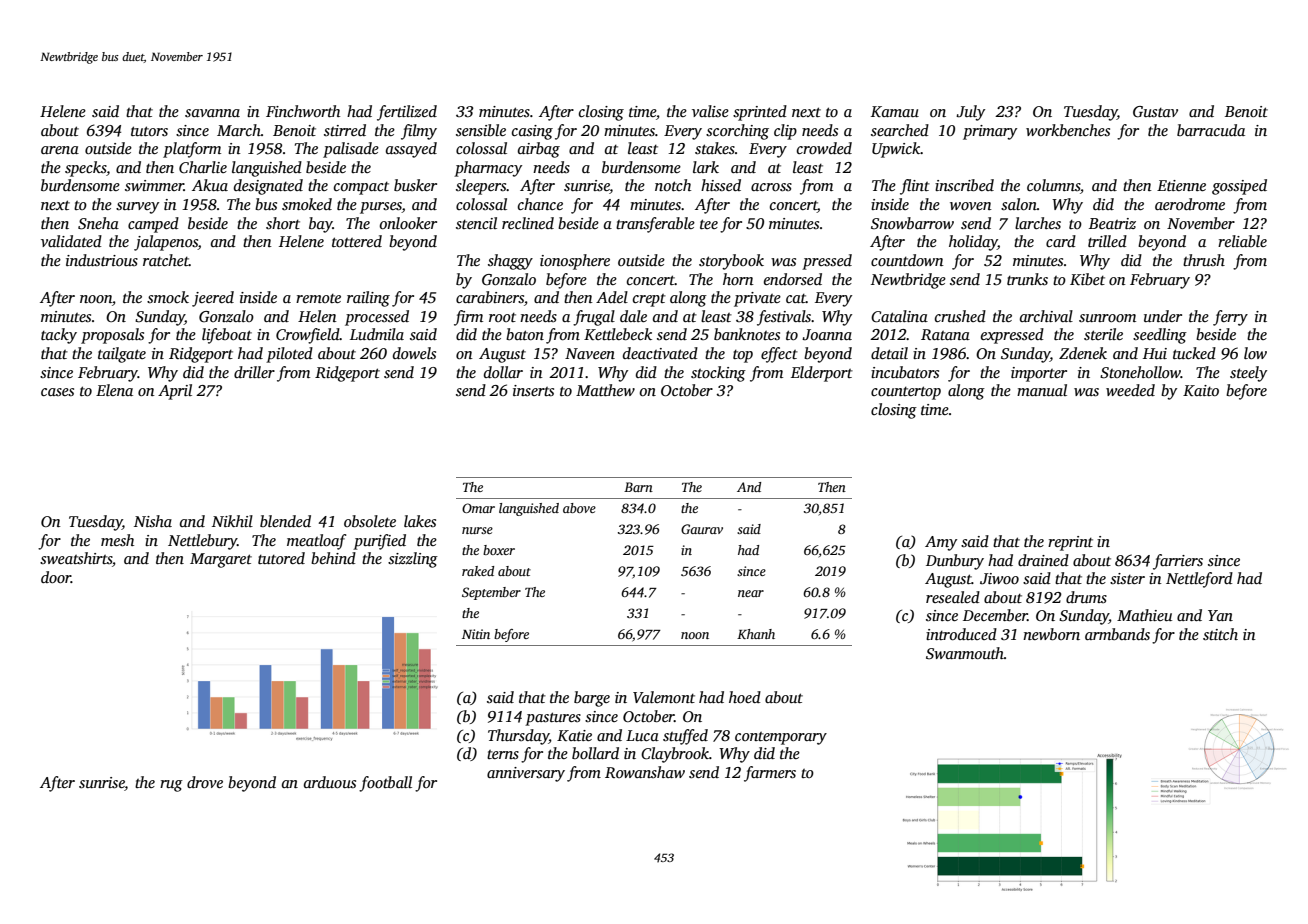 The image size is (1308, 924). What do you see at coordinates (941, 543) in the screenshot?
I see `Amy` at bounding box center [941, 543].
